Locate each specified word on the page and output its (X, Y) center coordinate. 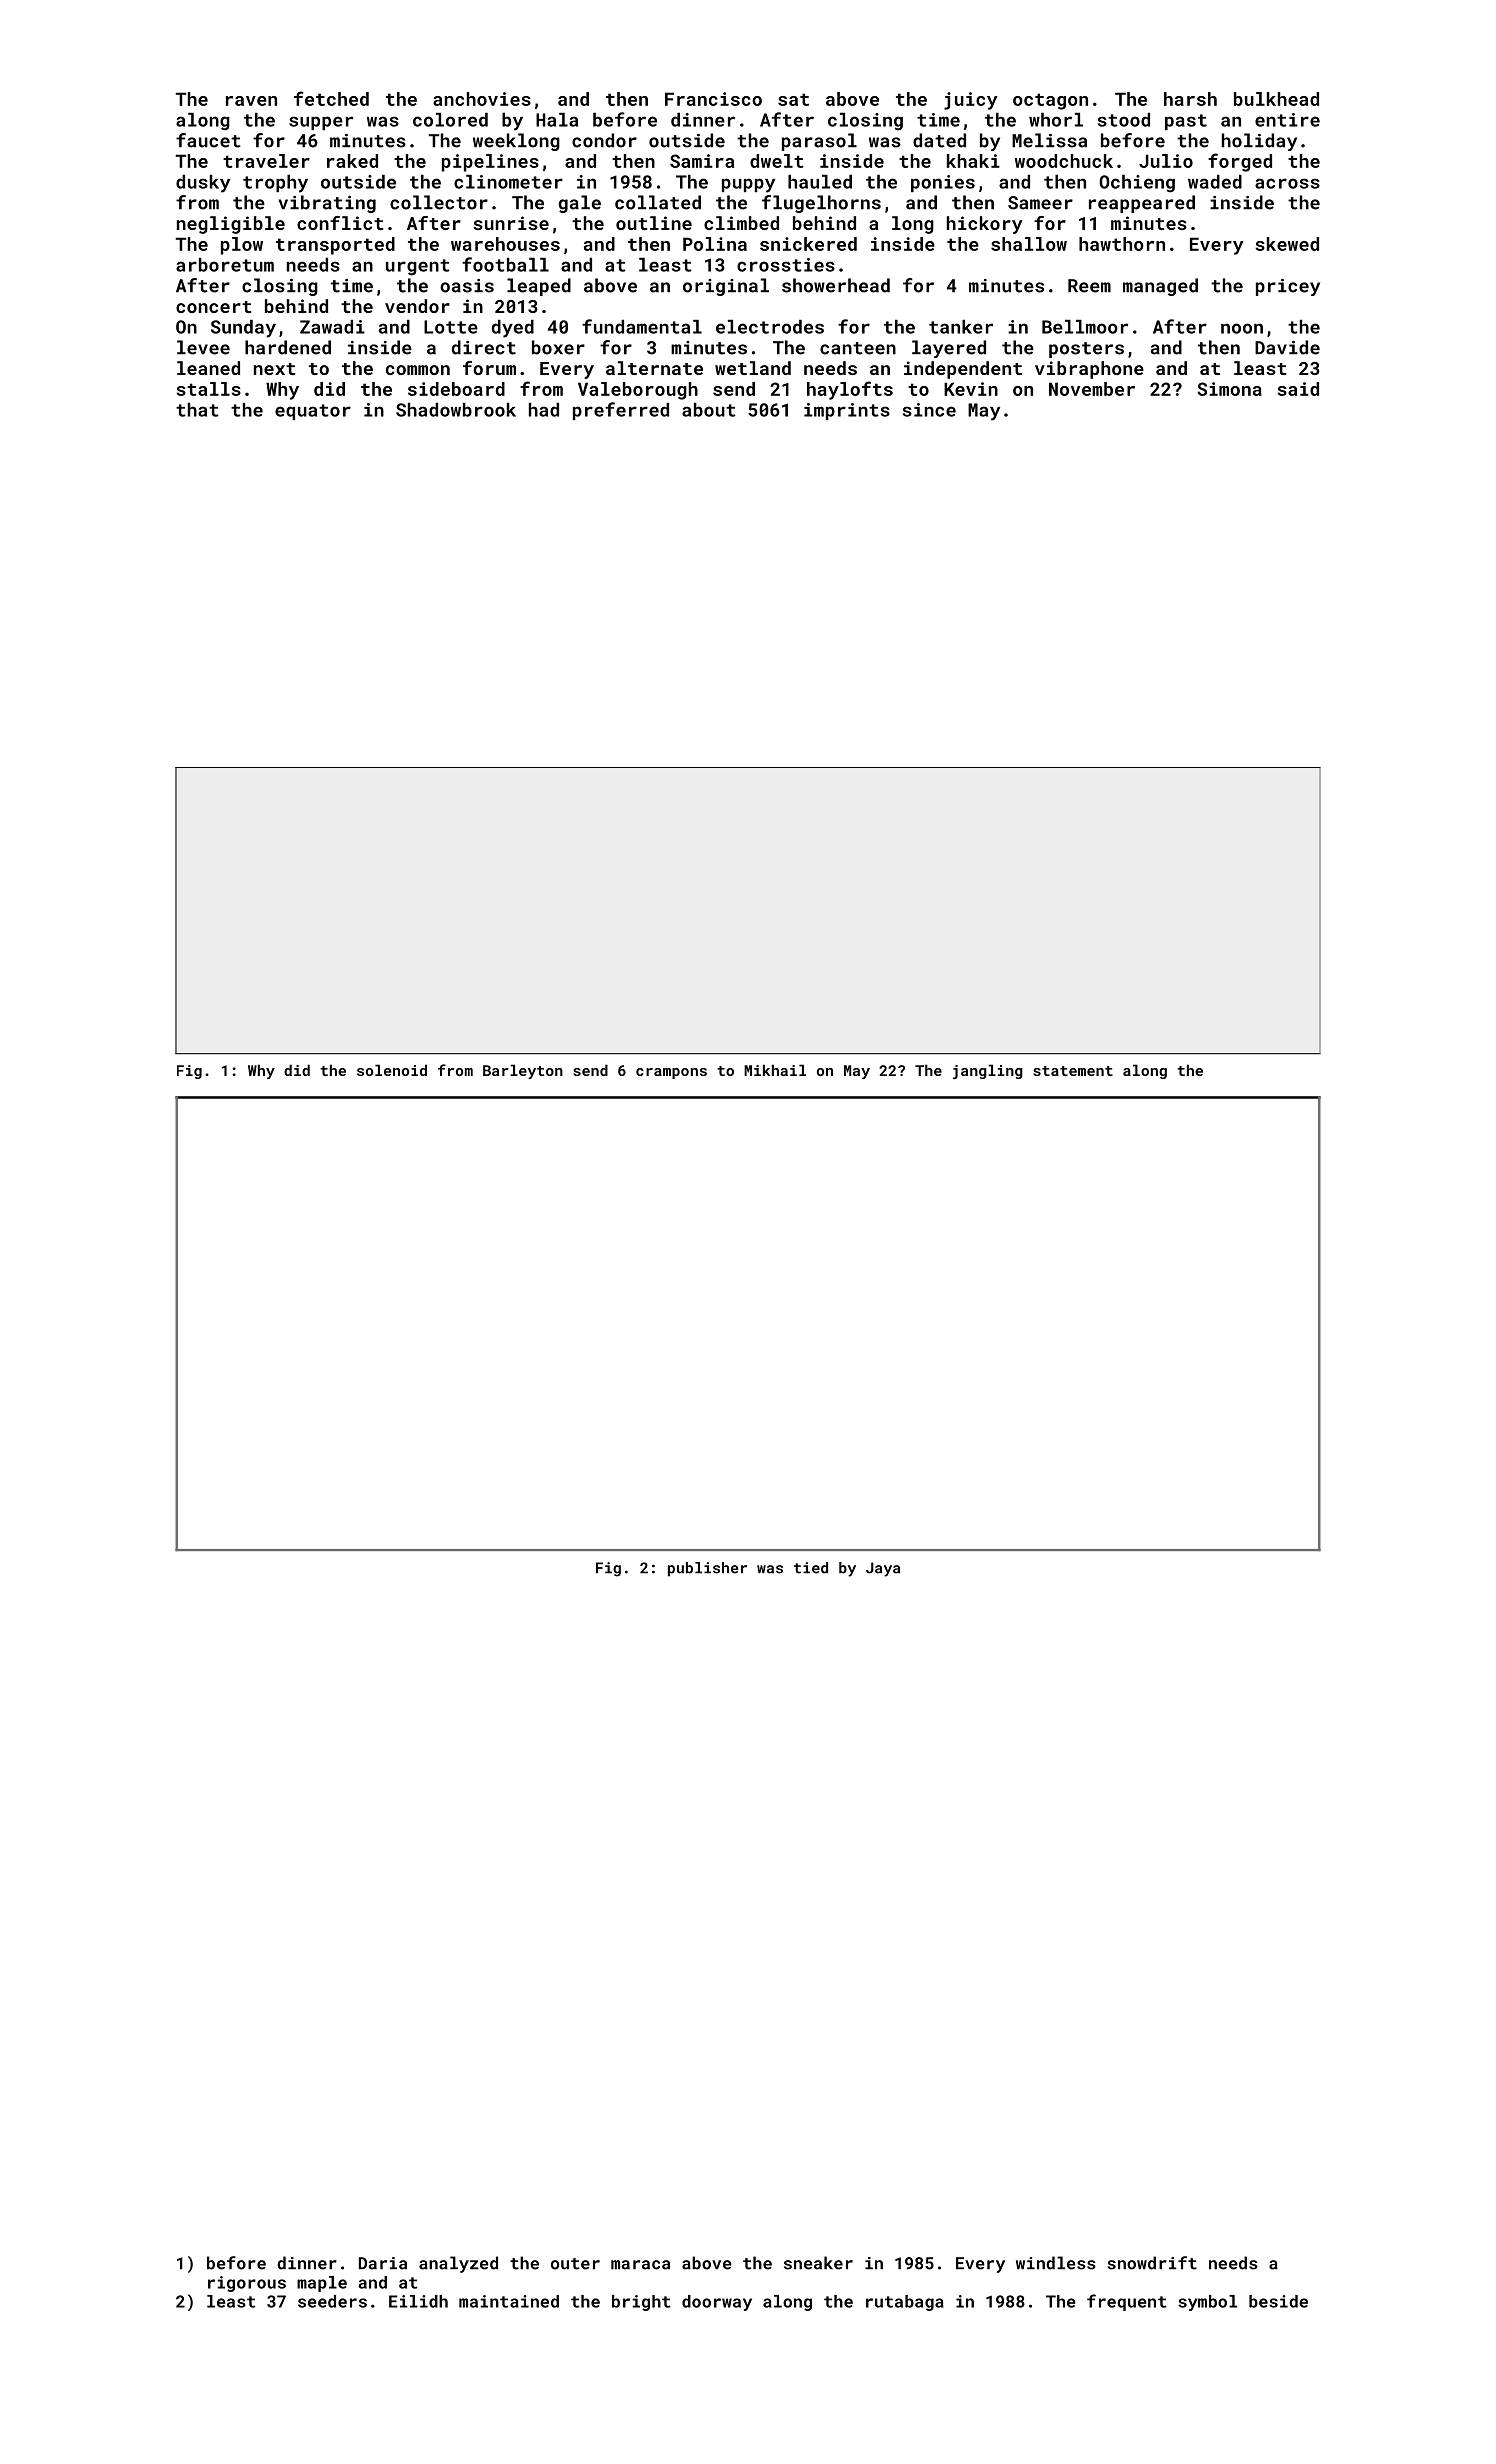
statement (1073, 1071)
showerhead (836, 285)
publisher (707, 1569)
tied (811, 1568)
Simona (1229, 389)
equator (313, 412)
